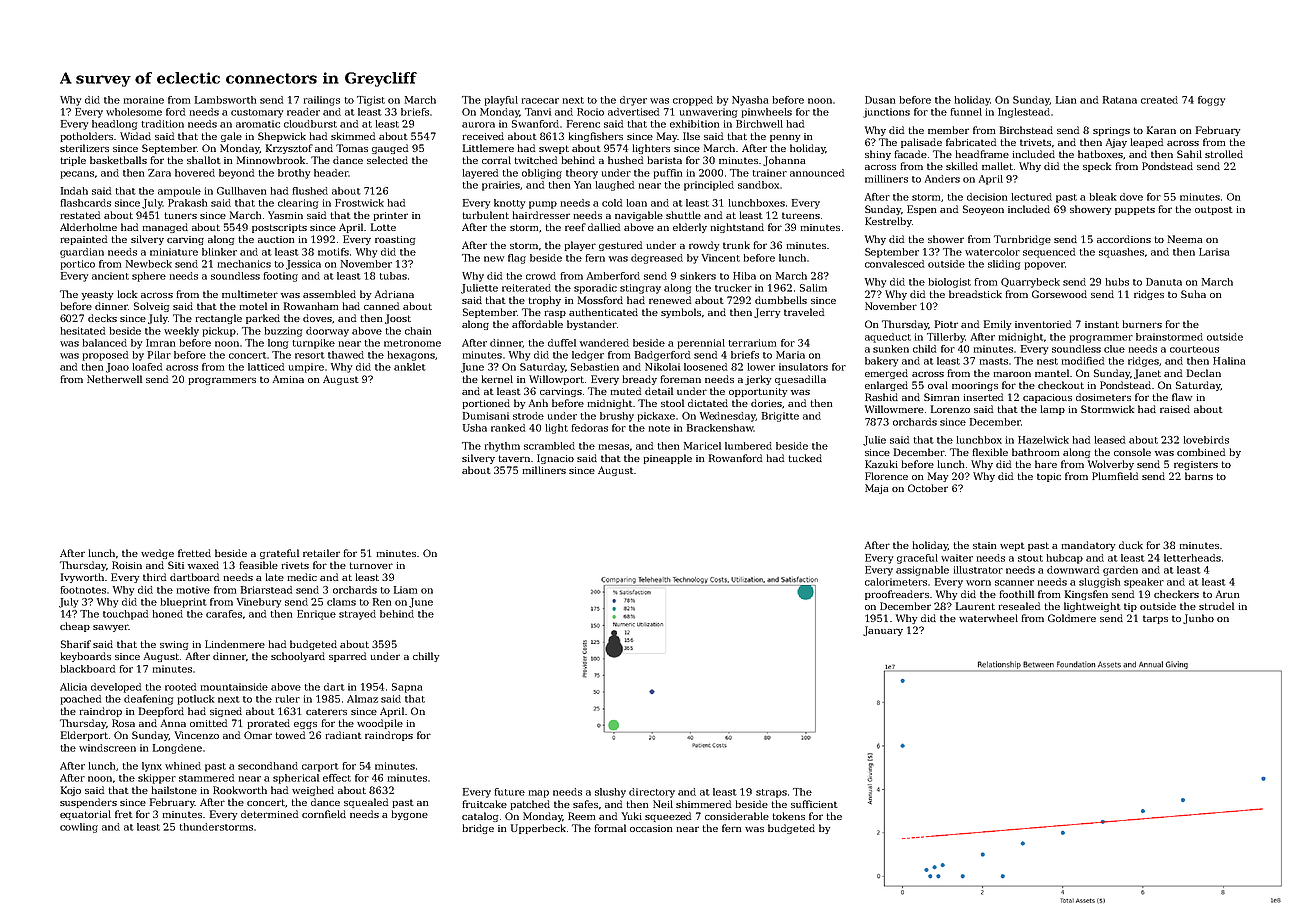  Describe the element at coordinates (390, 216) in the document. I see `printer` at that location.
